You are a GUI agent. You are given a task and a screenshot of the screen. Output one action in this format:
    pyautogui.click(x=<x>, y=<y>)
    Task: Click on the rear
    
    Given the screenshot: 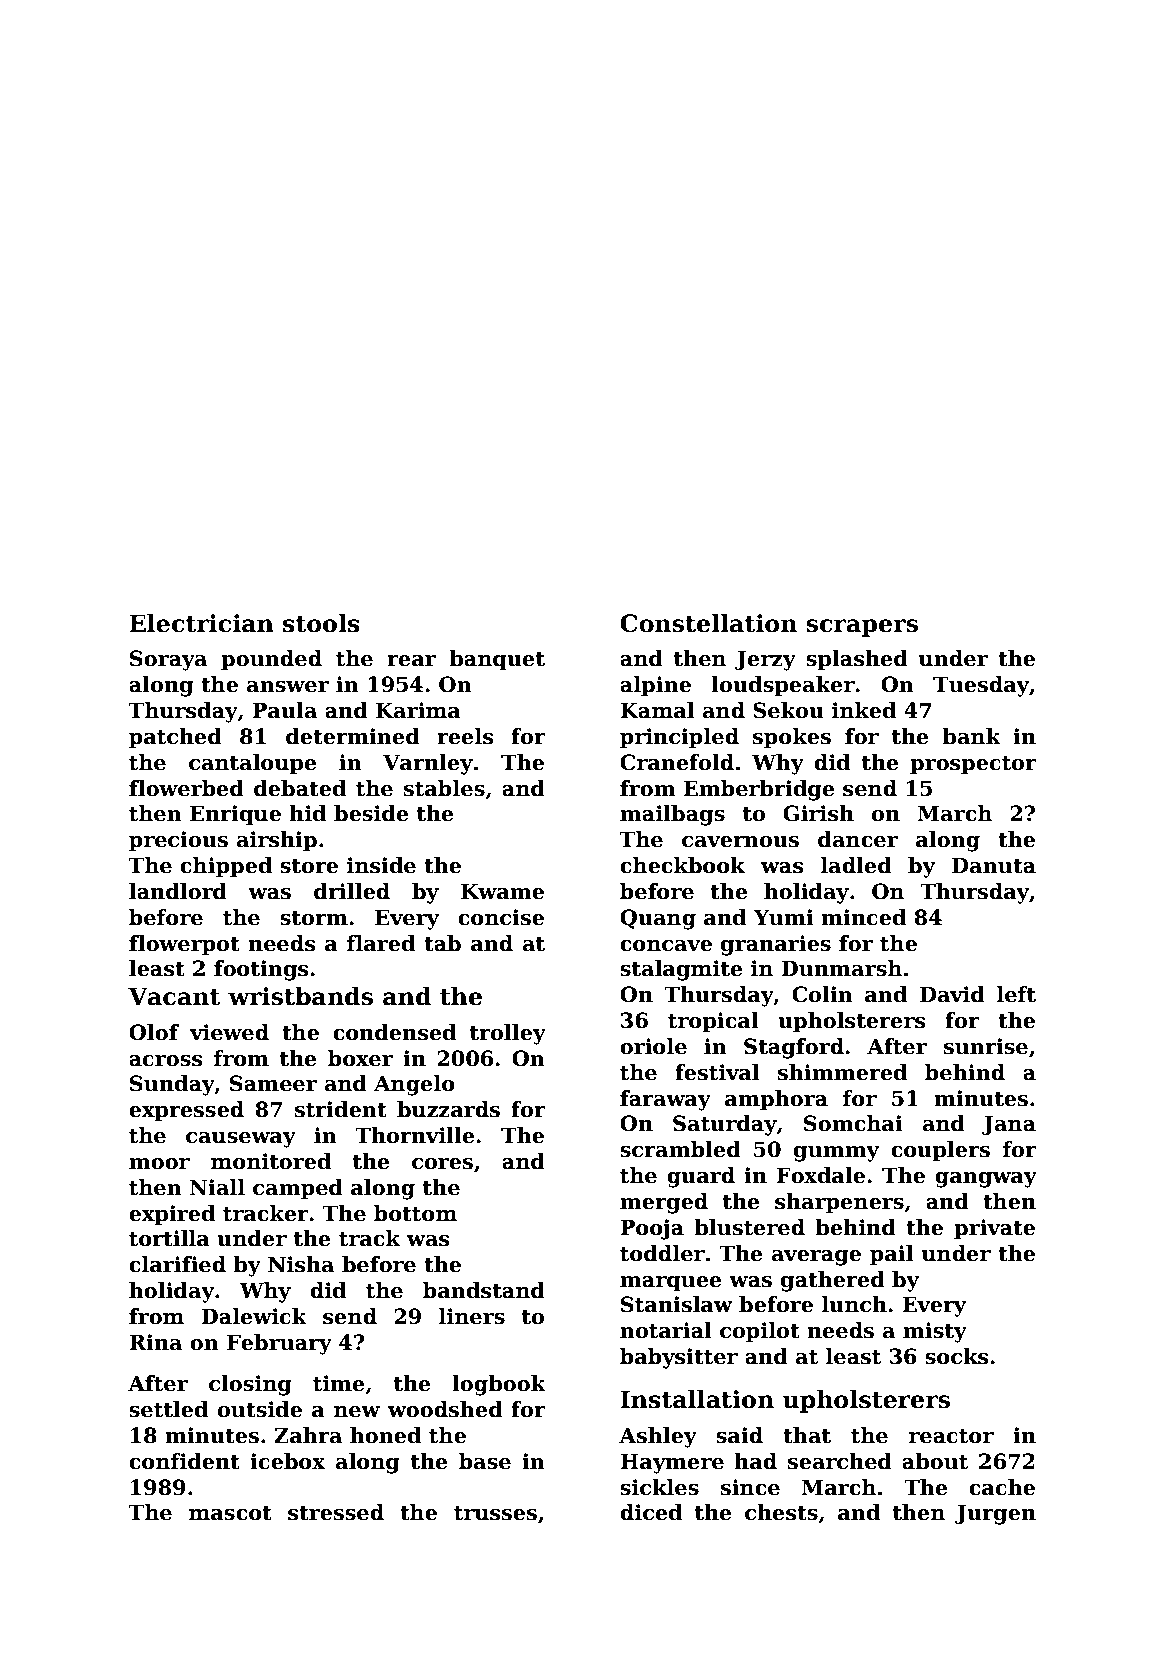 What is the action you would take?
    pyautogui.click(x=411, y=661)
